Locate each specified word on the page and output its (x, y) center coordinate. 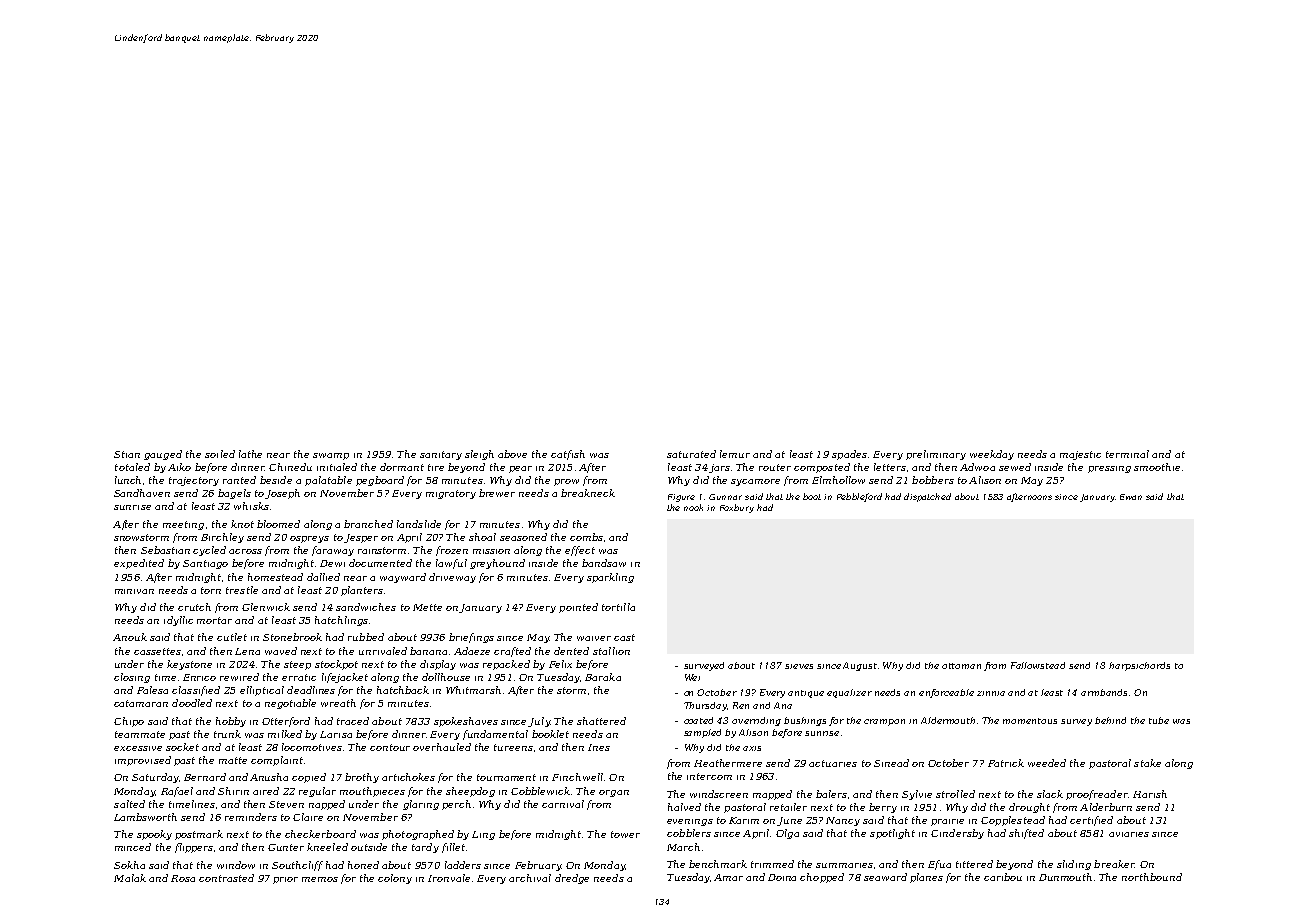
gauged (163, 455)
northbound (1152, 877)
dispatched (927, 497)
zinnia (991, 693)
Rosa (183, 878)
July (539, 722)
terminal (1127, 454)
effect (580, 551)
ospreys (309, 539)
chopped (822, 878)
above (512, 454)
